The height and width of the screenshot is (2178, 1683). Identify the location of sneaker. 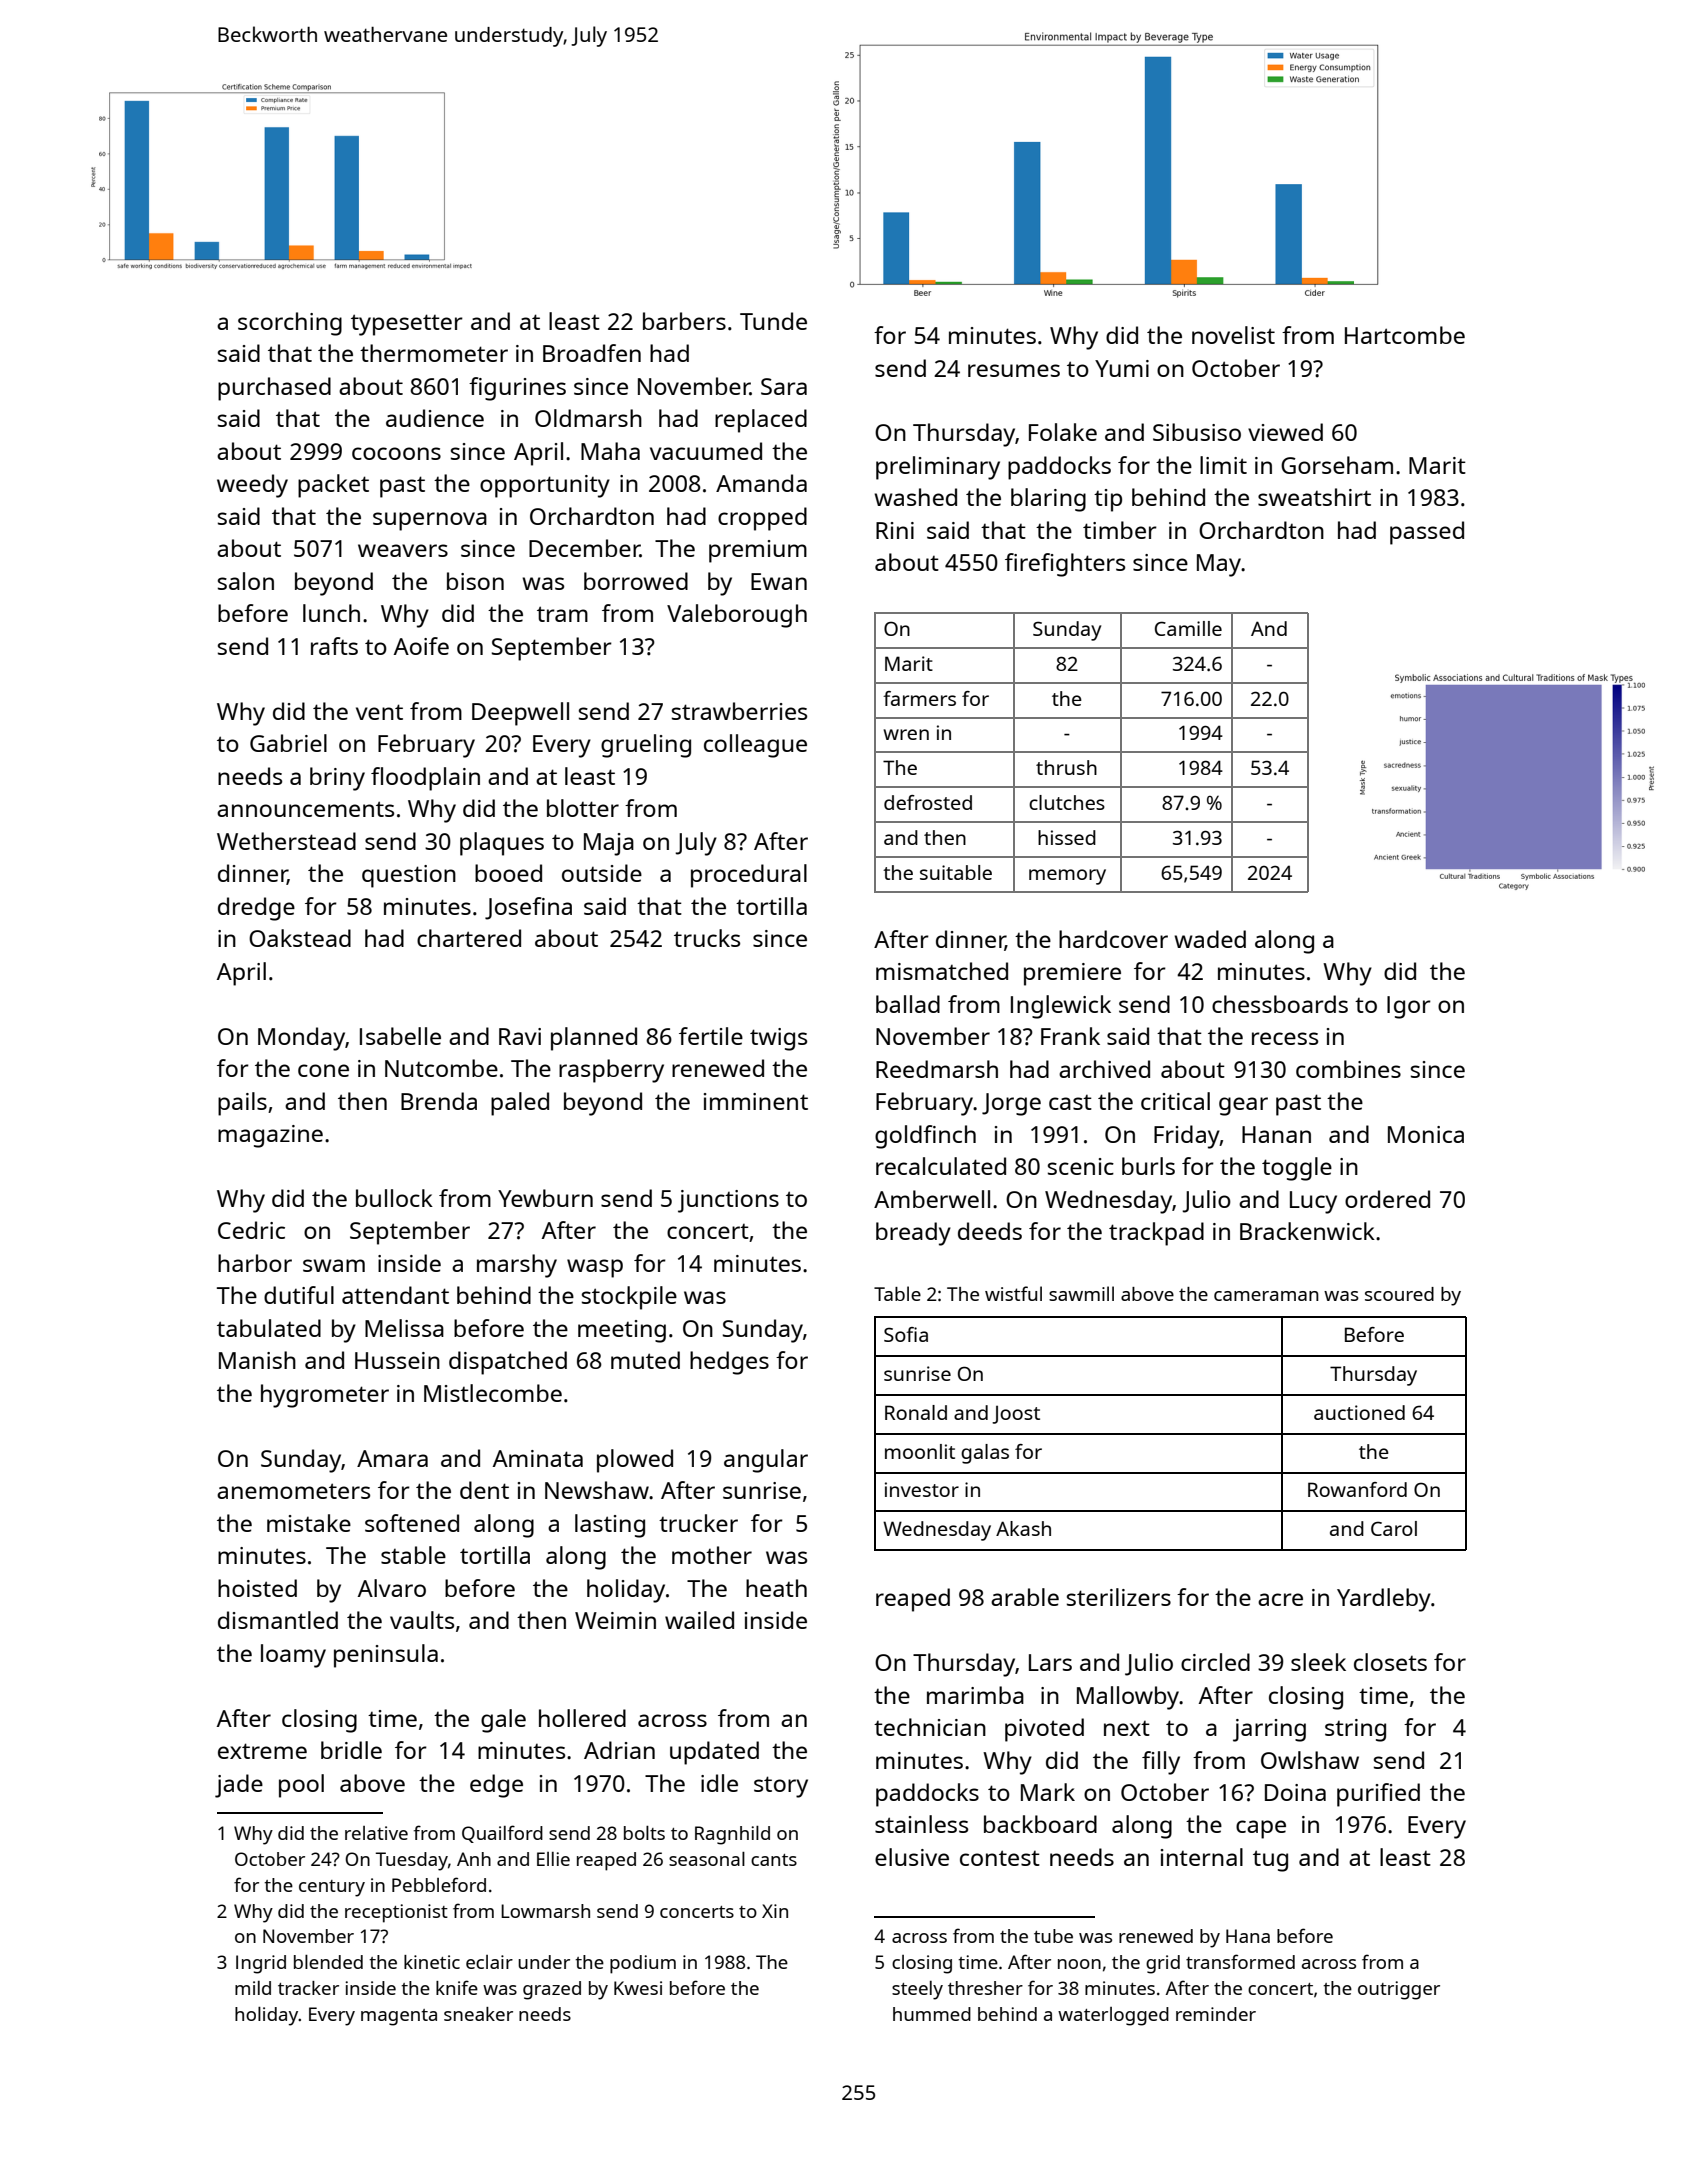
(478, 2014).
